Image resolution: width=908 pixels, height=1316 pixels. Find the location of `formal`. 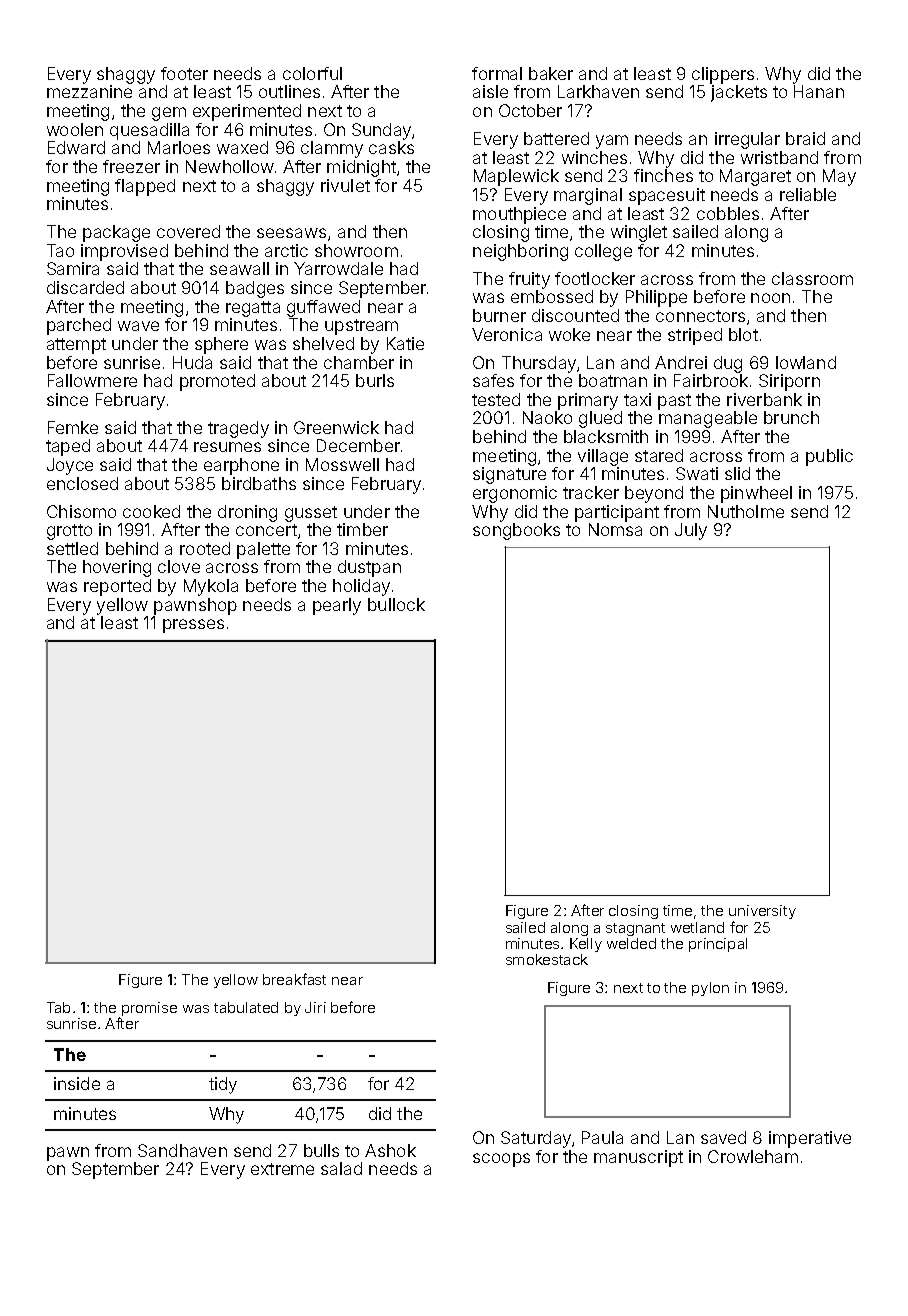

formal is located at coordinates (497, 73).
